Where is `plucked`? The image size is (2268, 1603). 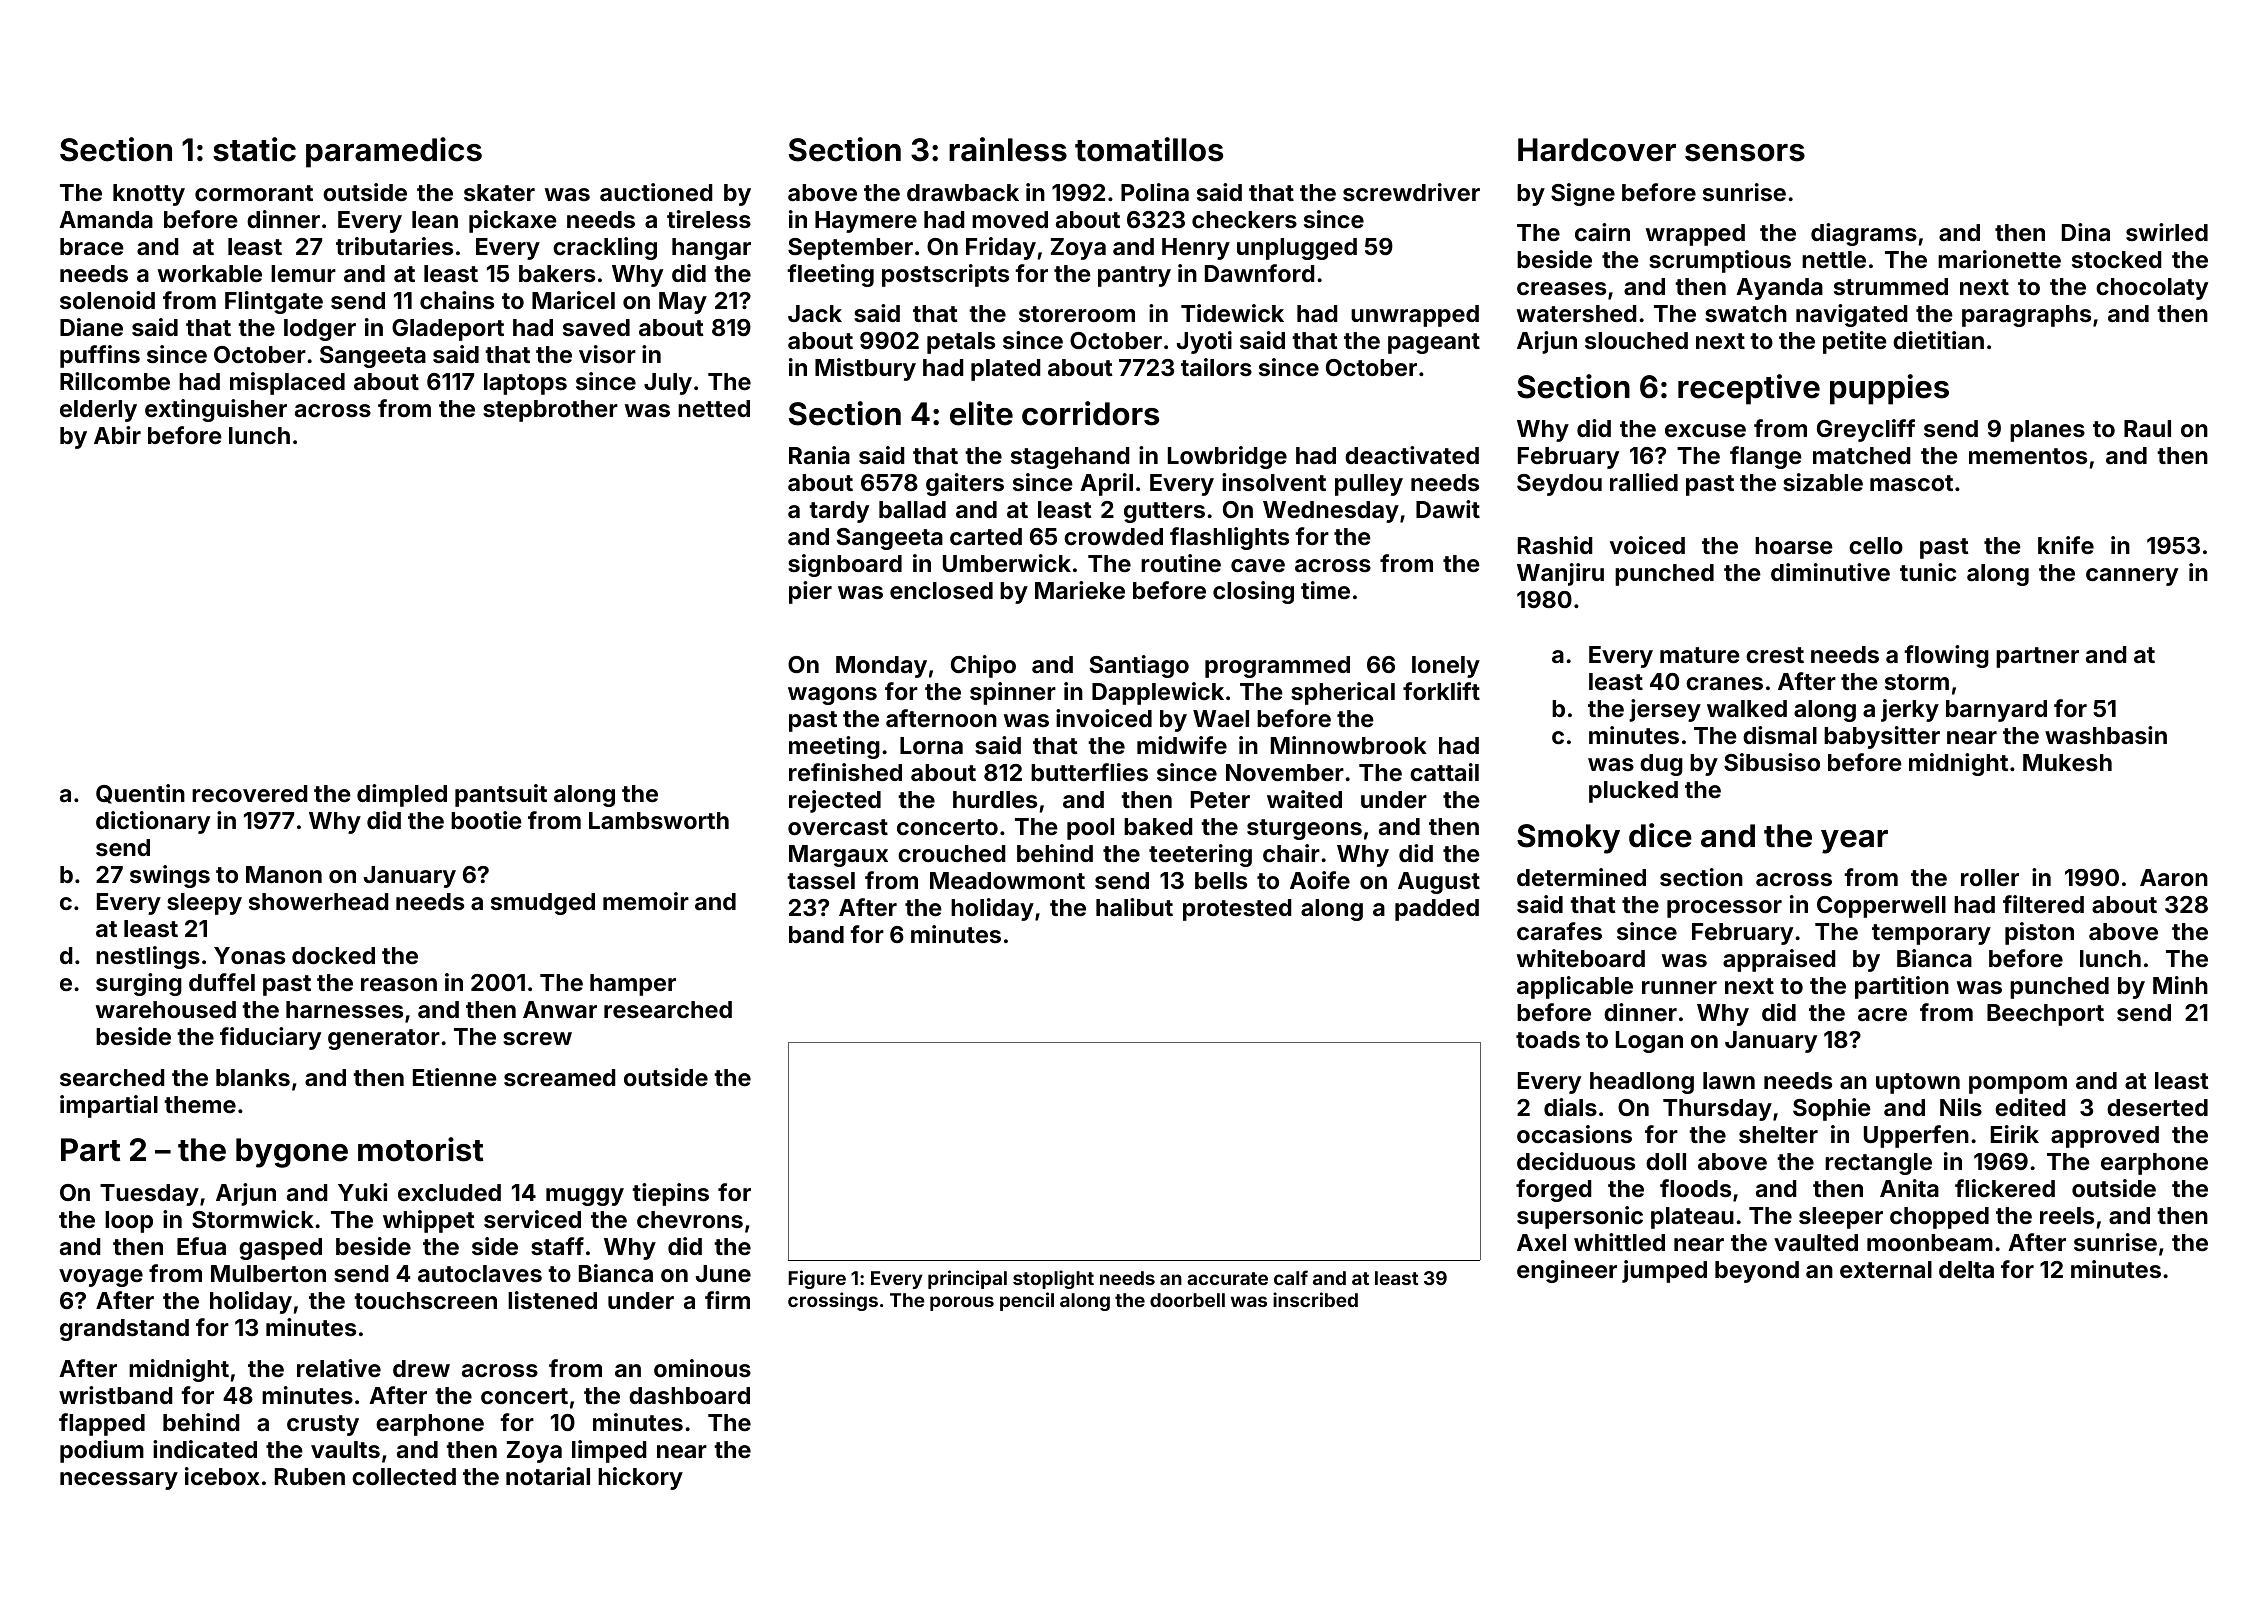
plucked is located at coordinates (1633, 792).
